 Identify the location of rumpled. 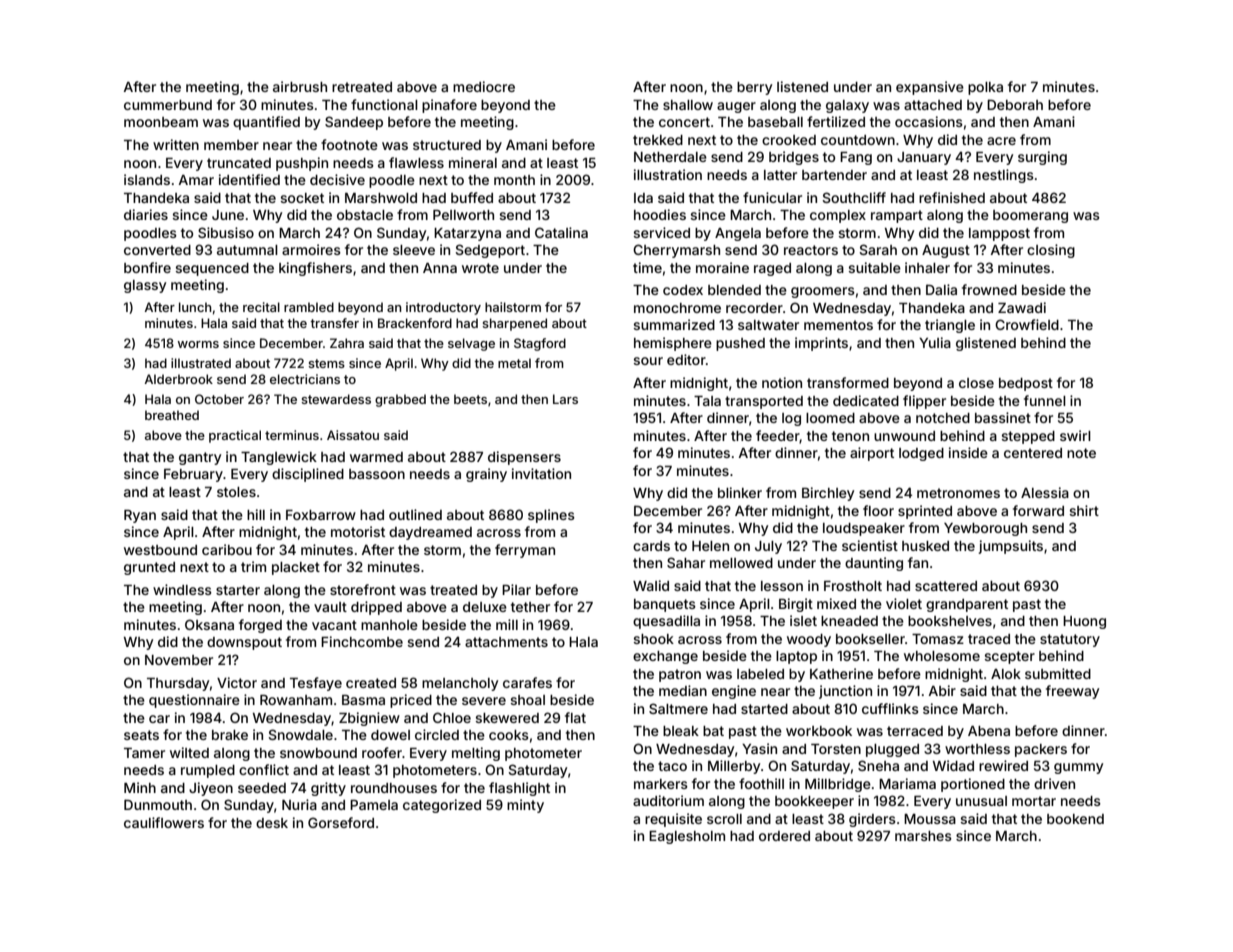
(208, 771).
